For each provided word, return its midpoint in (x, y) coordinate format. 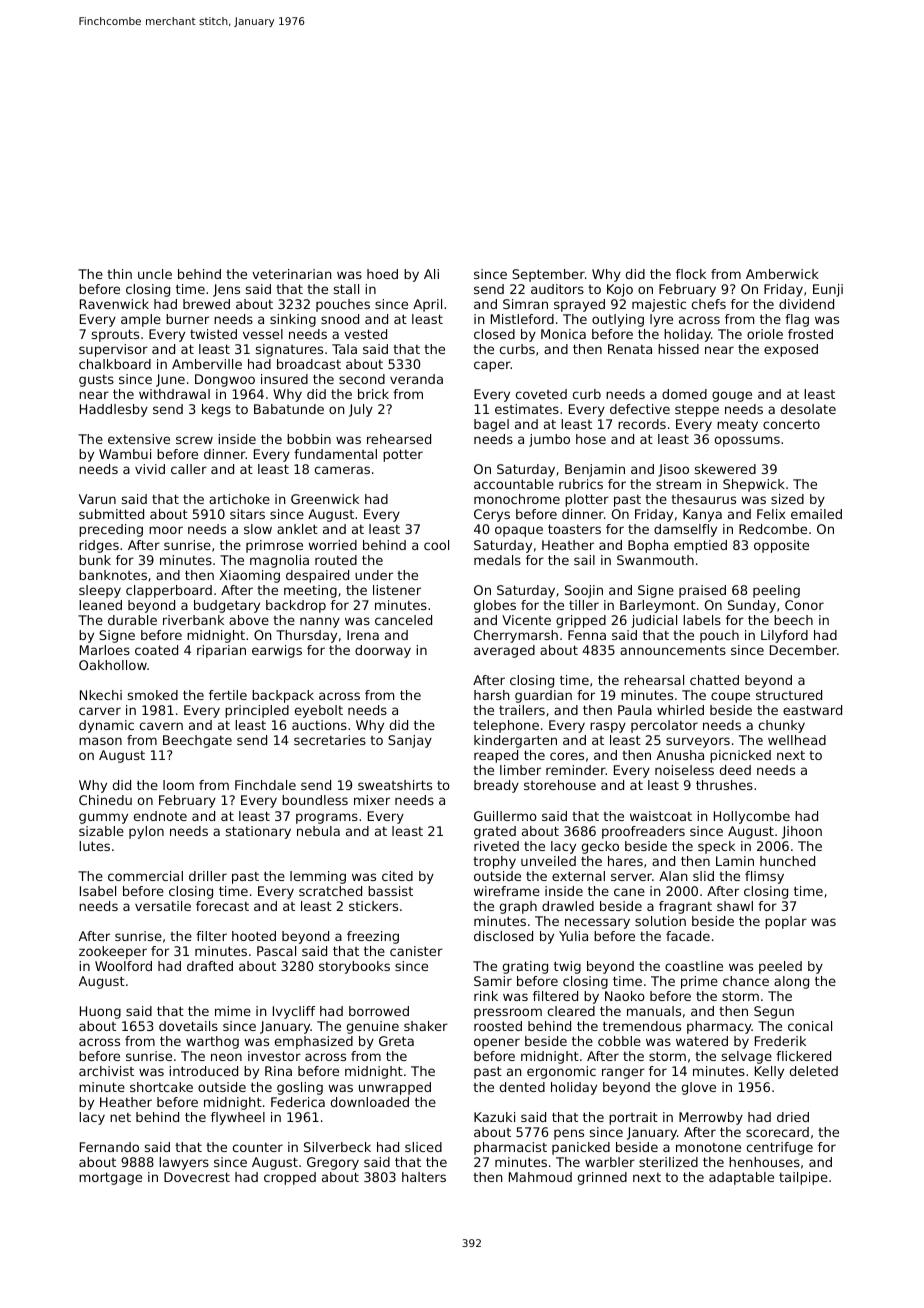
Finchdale (265, 785)
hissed (678, 349)
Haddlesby (114, 410)
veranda (416, 379)
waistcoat (661, 816)
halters (424, 1177)
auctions (319, 725)
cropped (290, 1178)
